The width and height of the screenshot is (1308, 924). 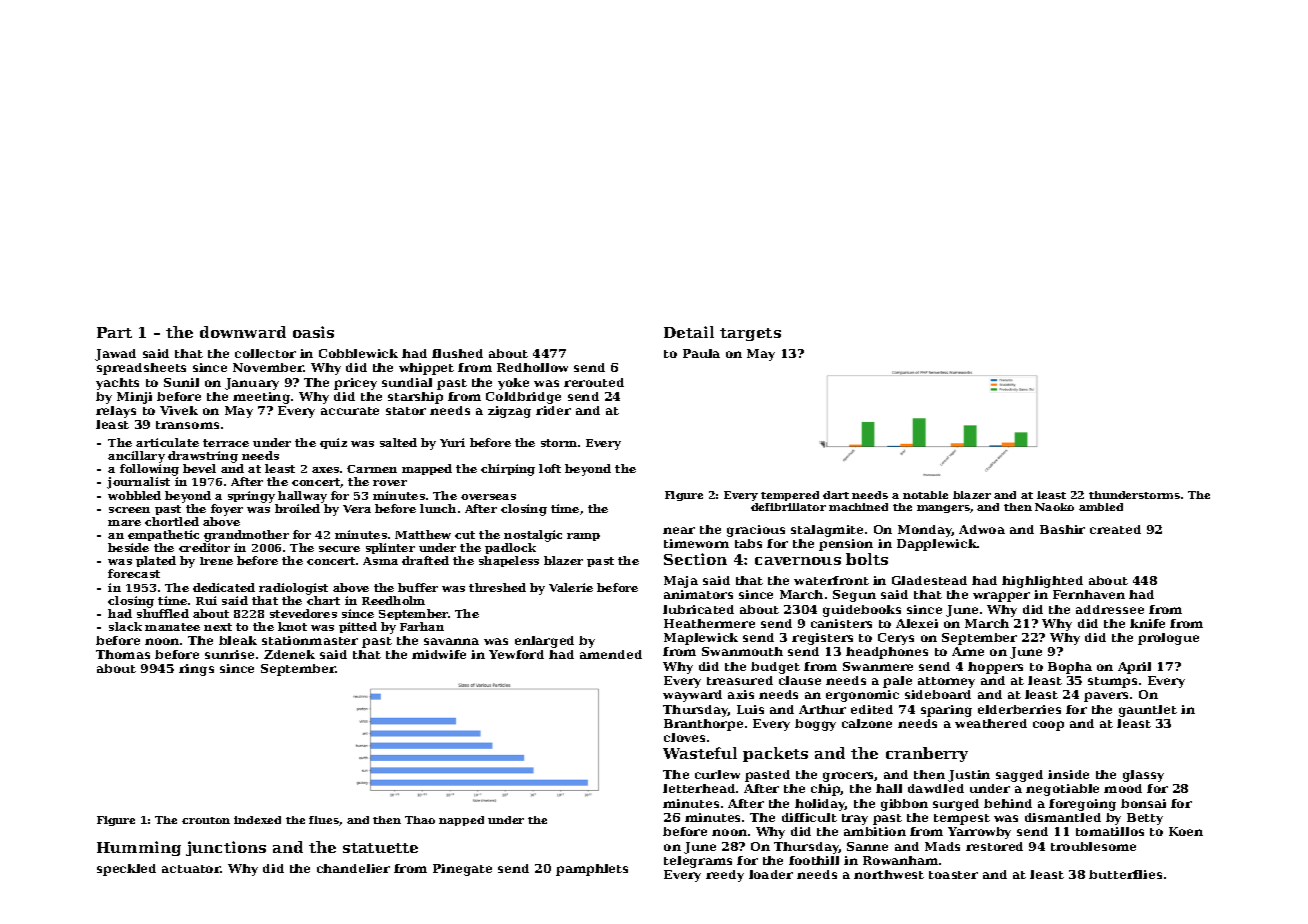 What do you see at coordinates (1101, 507) in the screenshot?
I see `ambled` at bounding box center [1101, 507].
